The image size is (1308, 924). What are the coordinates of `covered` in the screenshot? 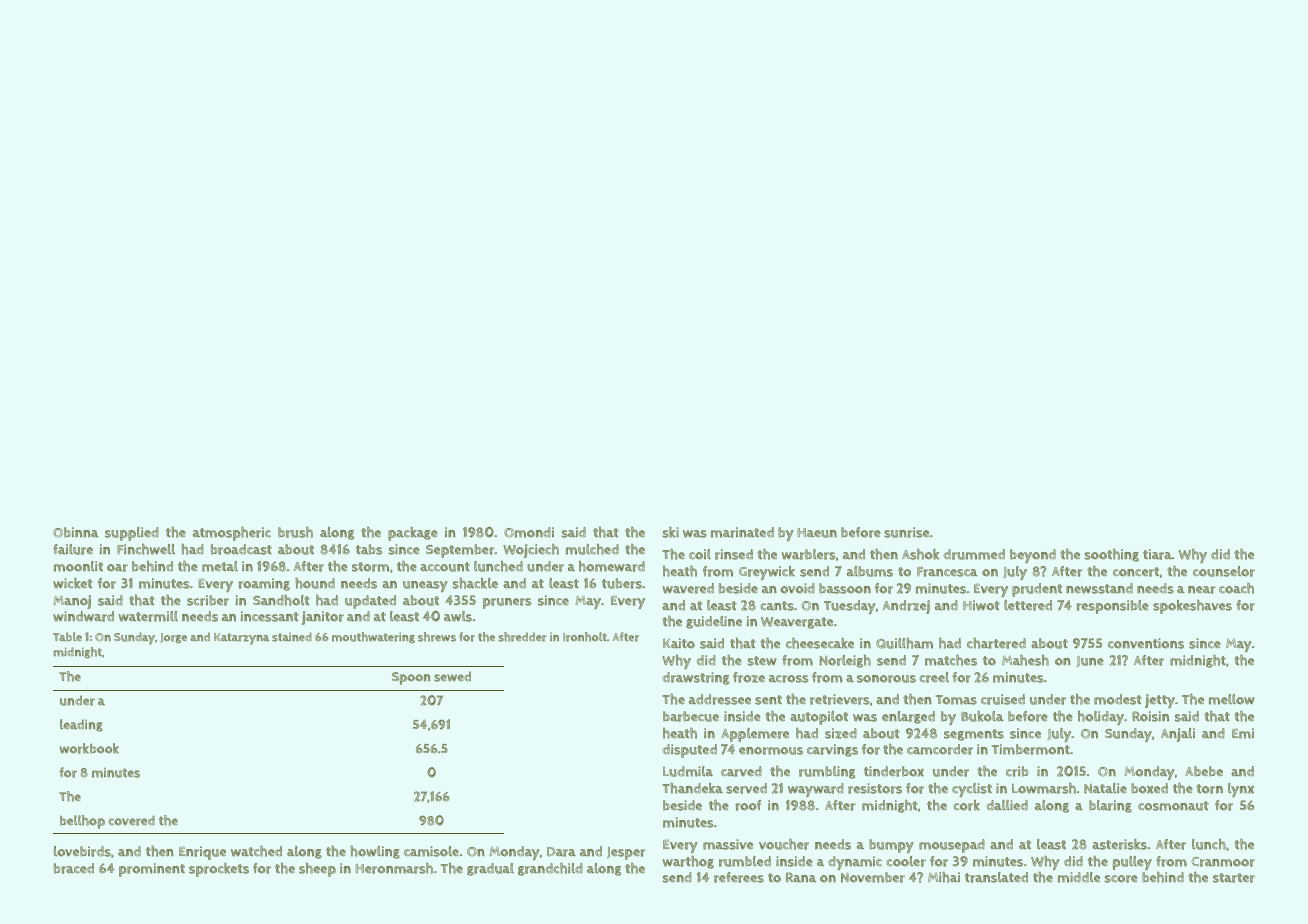 It's located at (131, 820).
